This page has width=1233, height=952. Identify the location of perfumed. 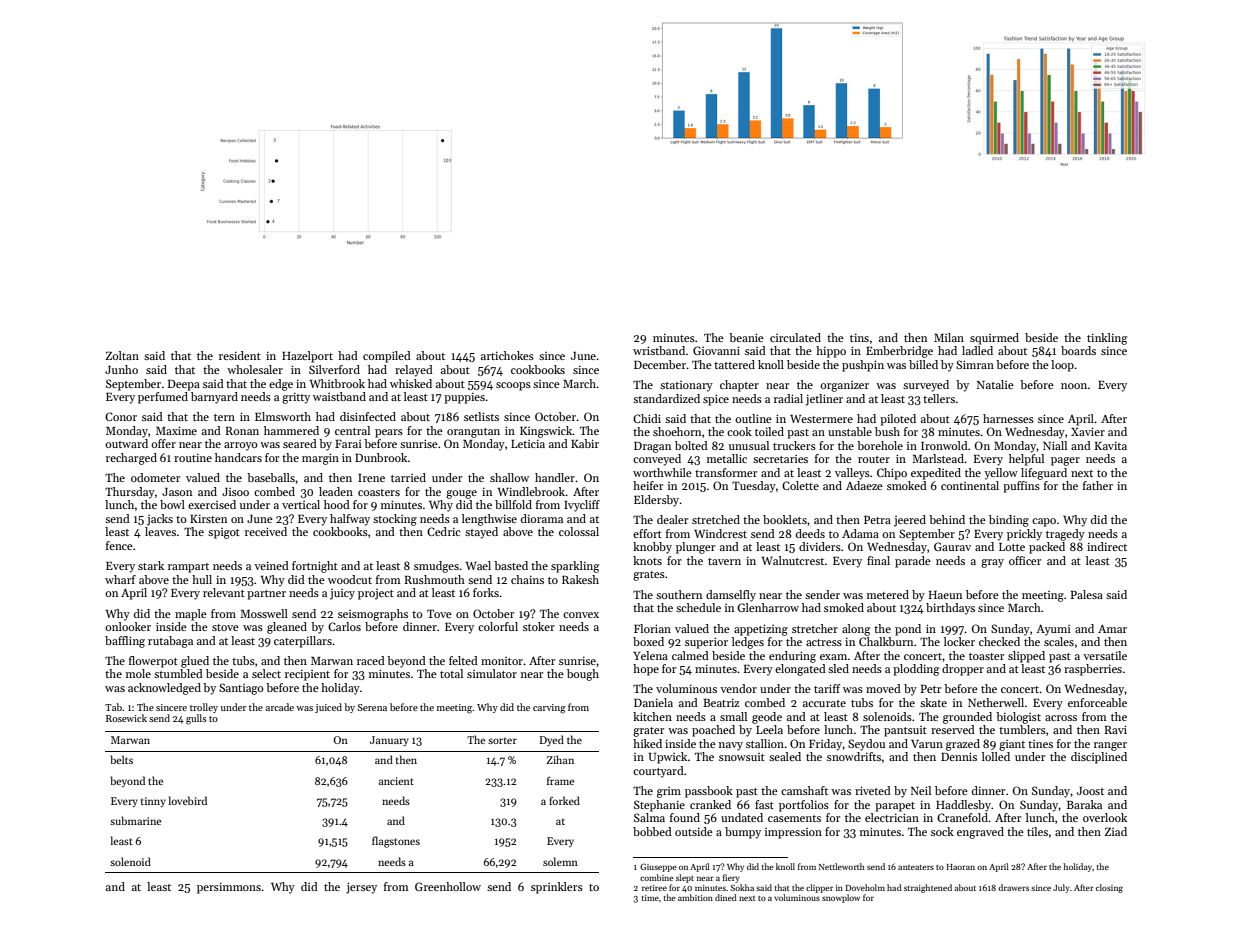
(163, 398).
